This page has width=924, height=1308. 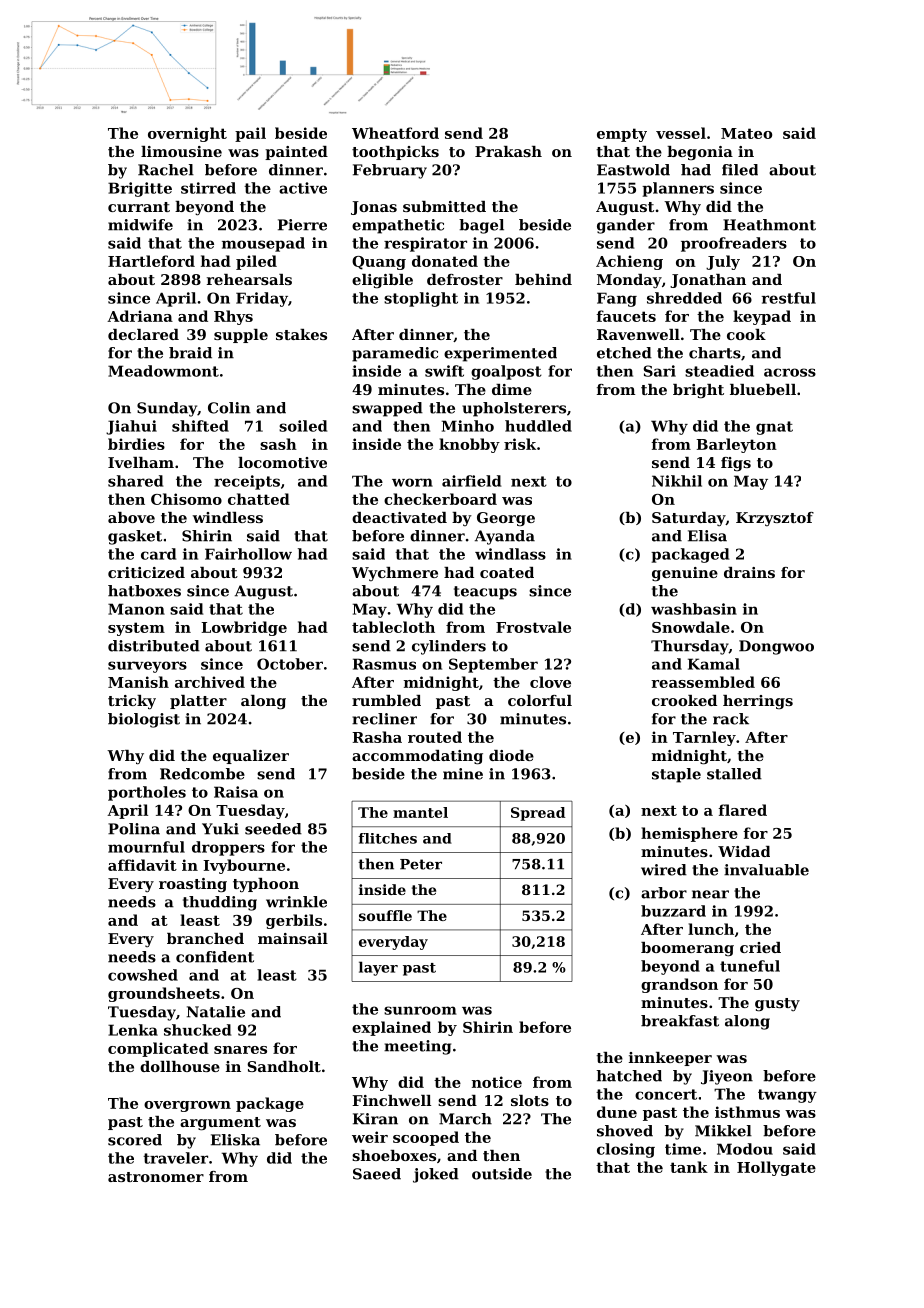 I want to click on Jonathan, so click(x=708, y=281).
